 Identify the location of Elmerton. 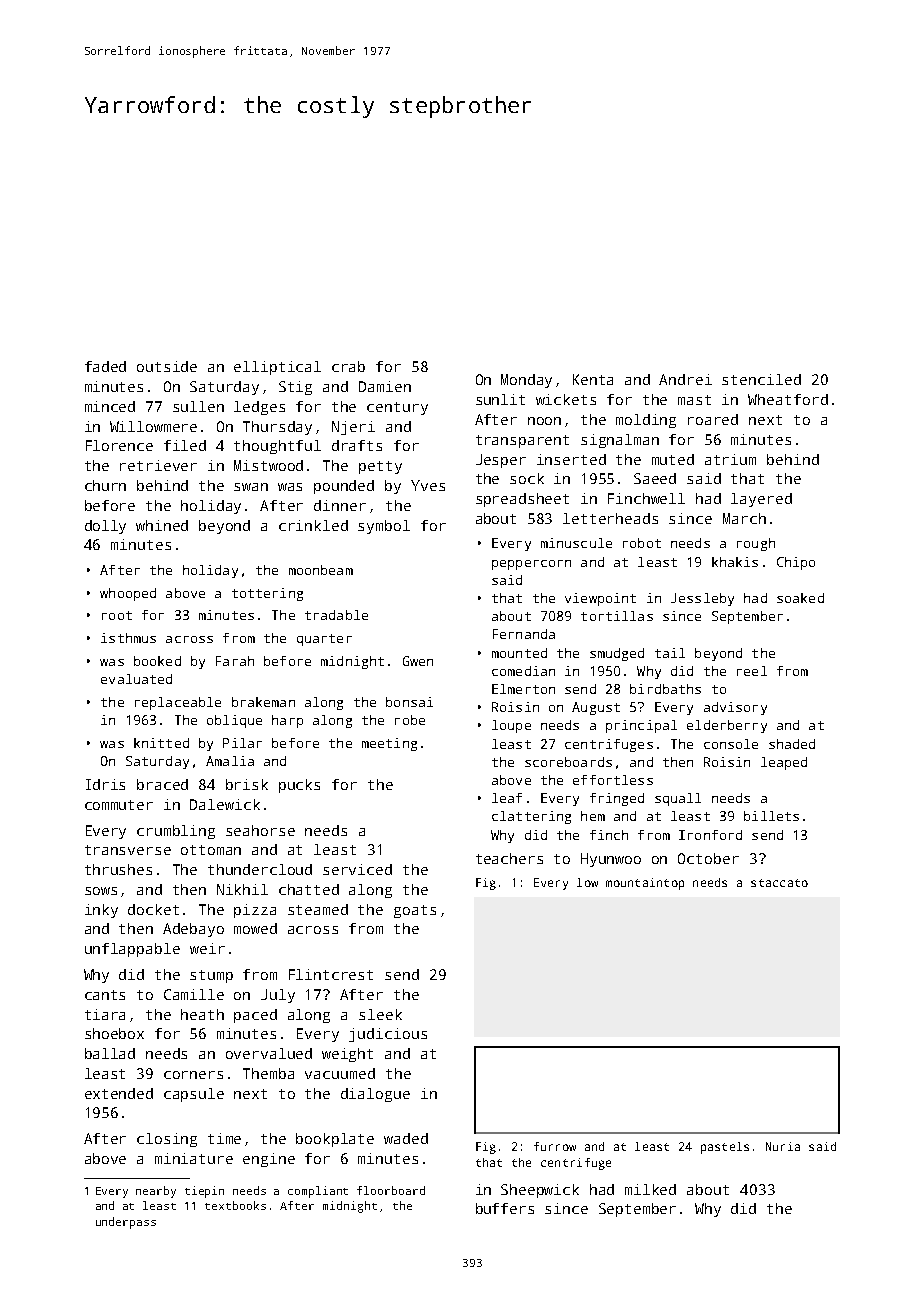
(523, 689).
